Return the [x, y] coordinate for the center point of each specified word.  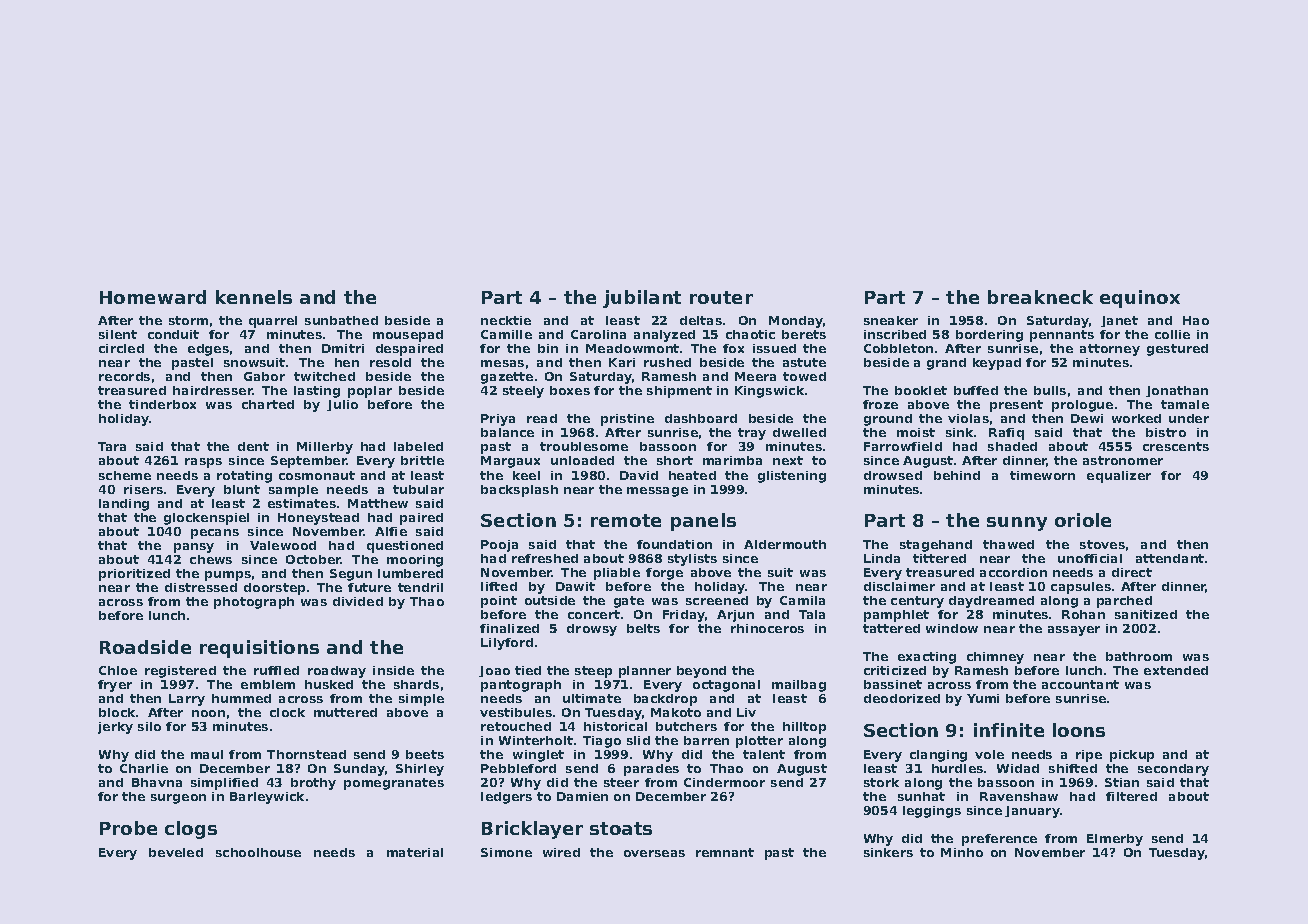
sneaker [891, 320]
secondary [1173, 770]
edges [208, 350]
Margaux [510, 462]
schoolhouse [258, 852]
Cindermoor [724, 782]
